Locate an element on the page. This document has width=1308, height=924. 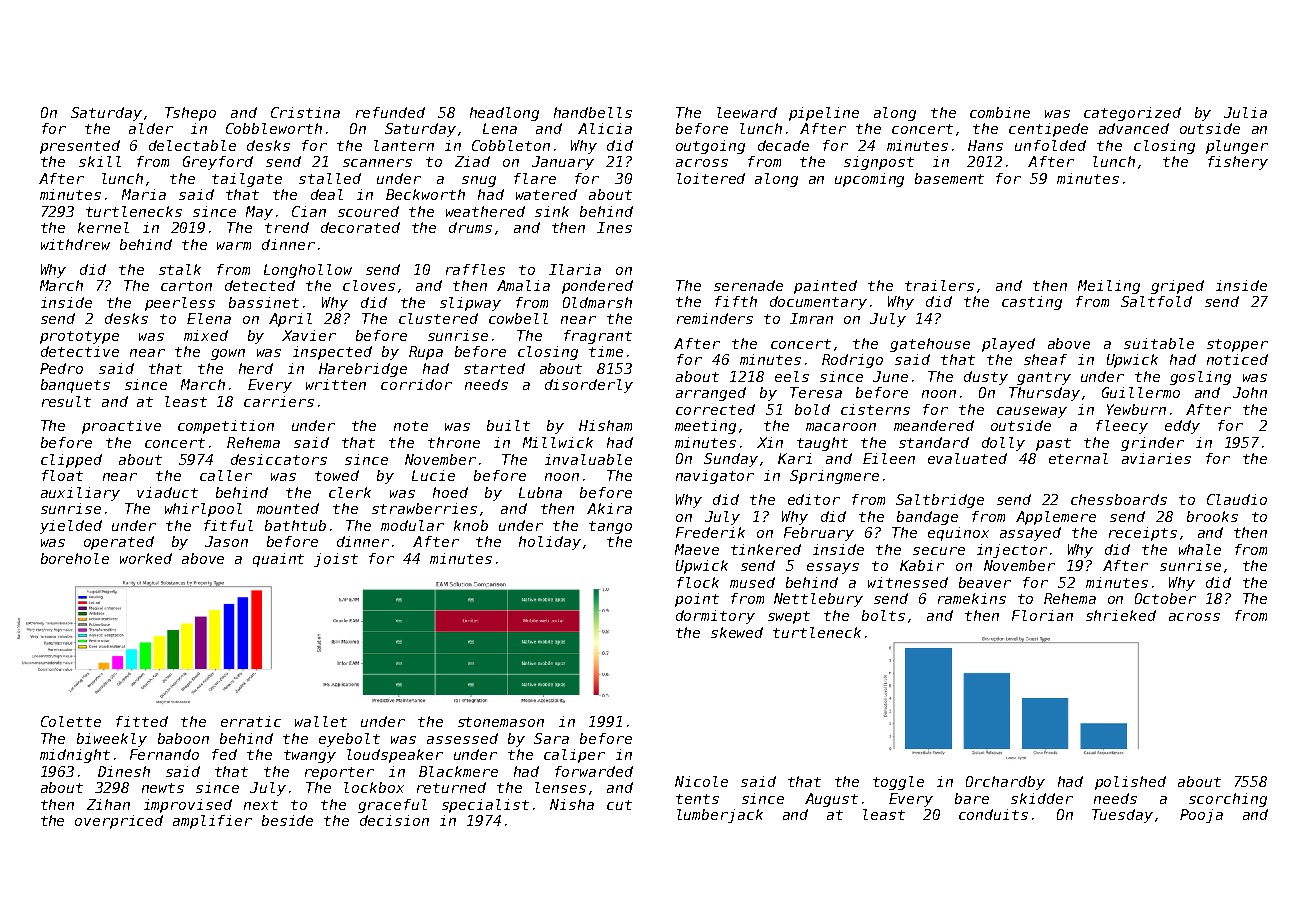
stalk is located at coordinates (180, 269).
